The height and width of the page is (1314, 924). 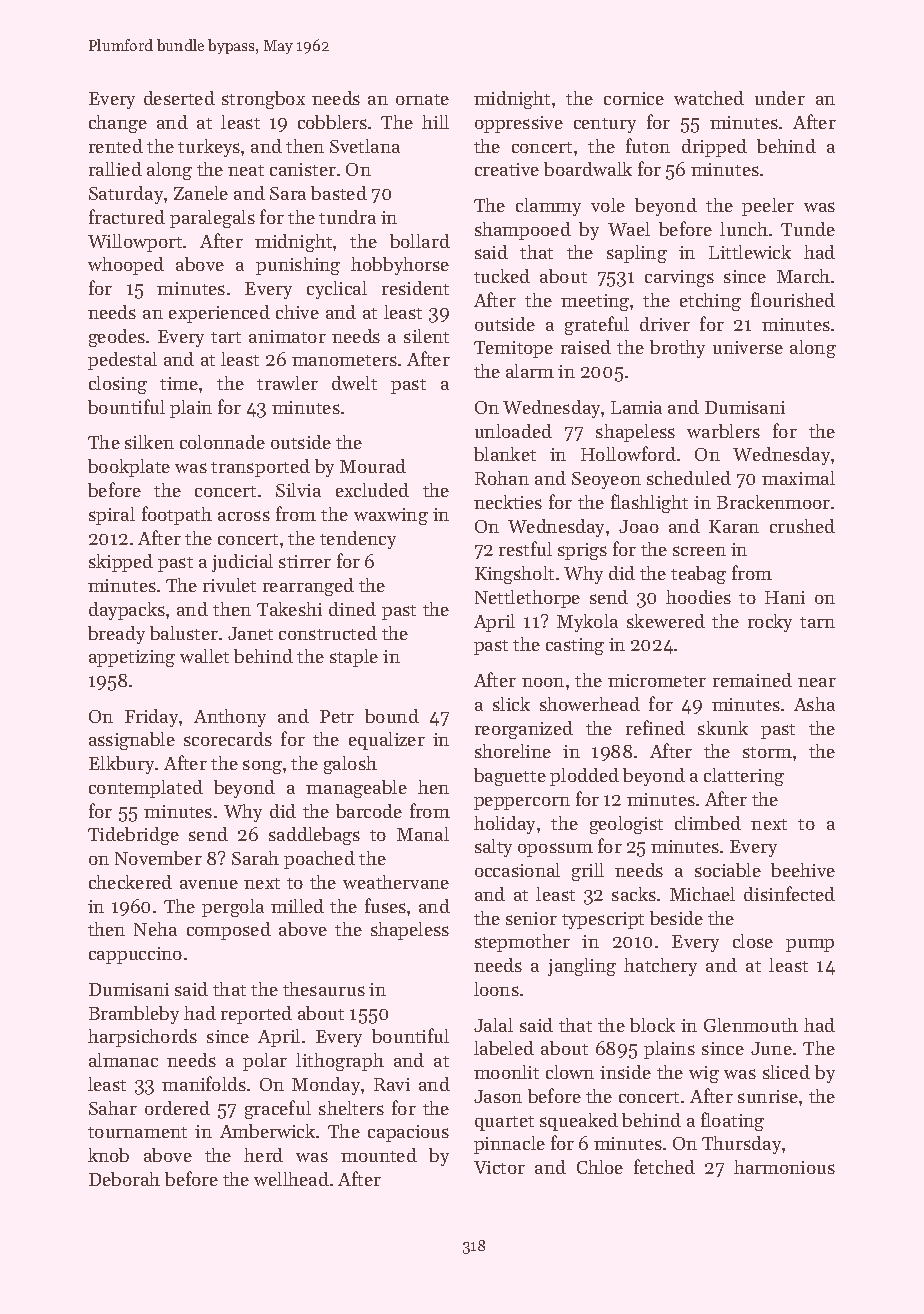 What do you see at coordinates (648, 145) in the page?
I see `futon` at bounding box center [648, 145].
